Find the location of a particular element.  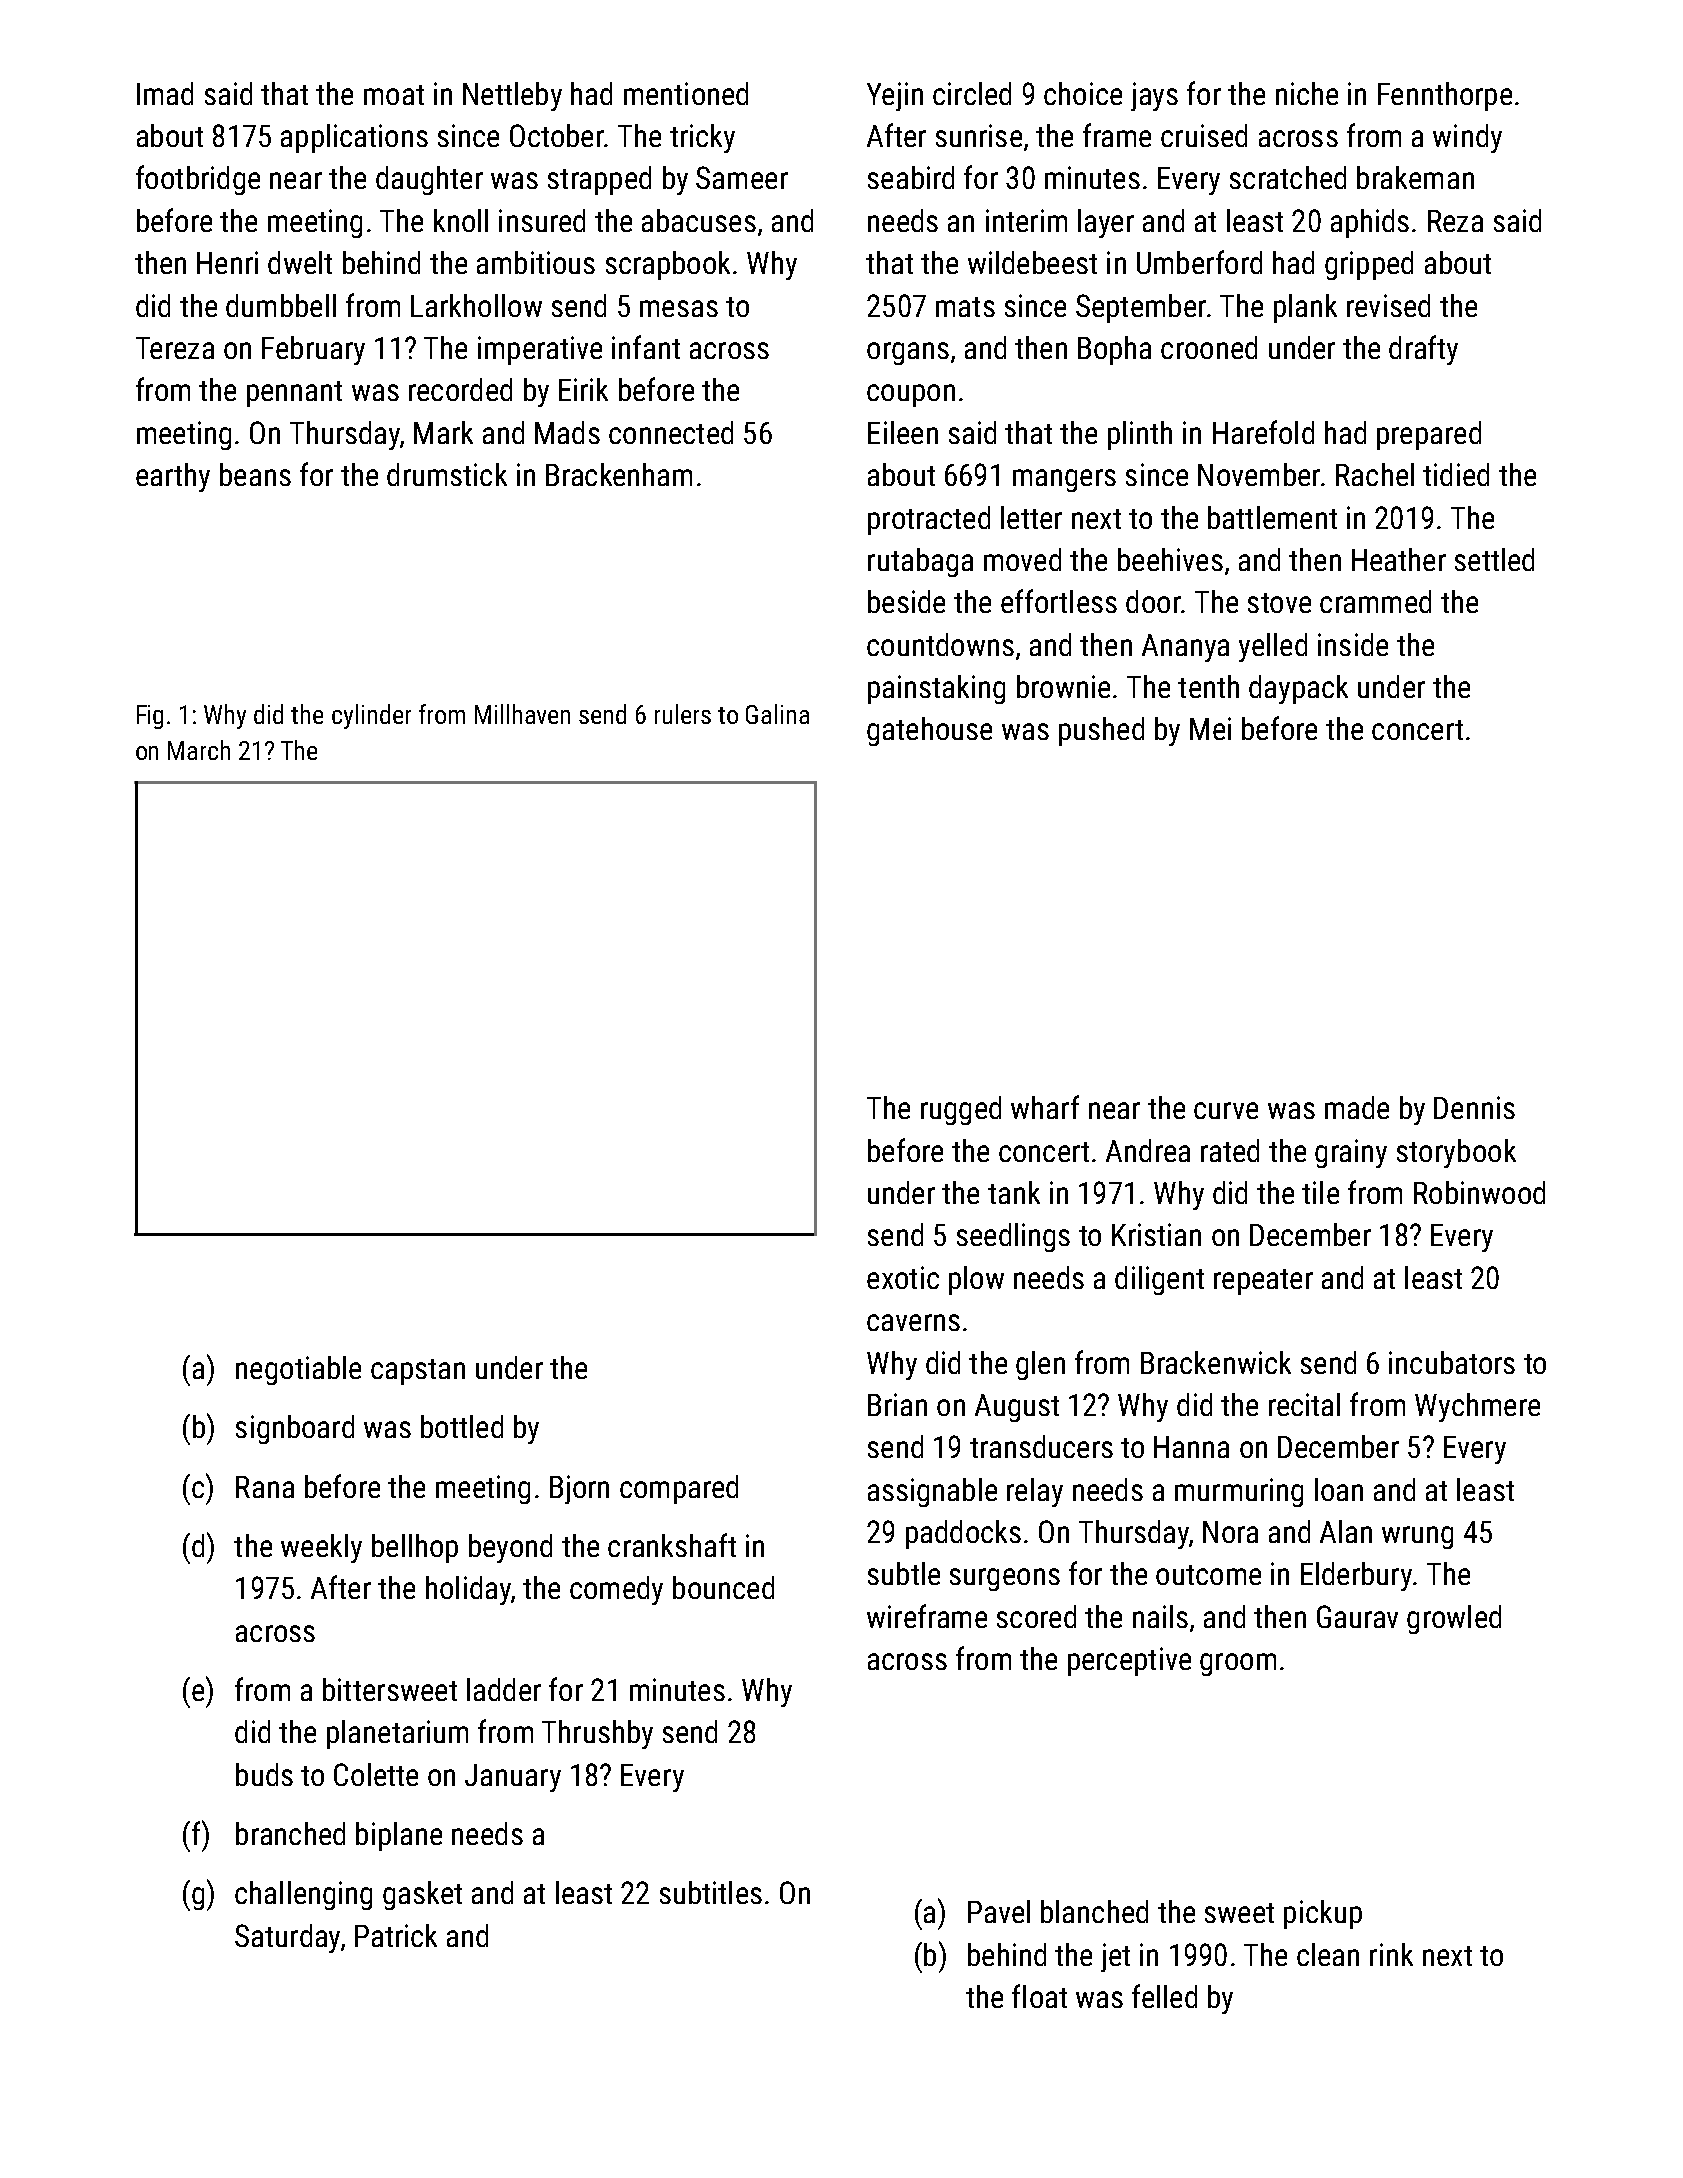

seabird is located at coordinates (911, 177).
